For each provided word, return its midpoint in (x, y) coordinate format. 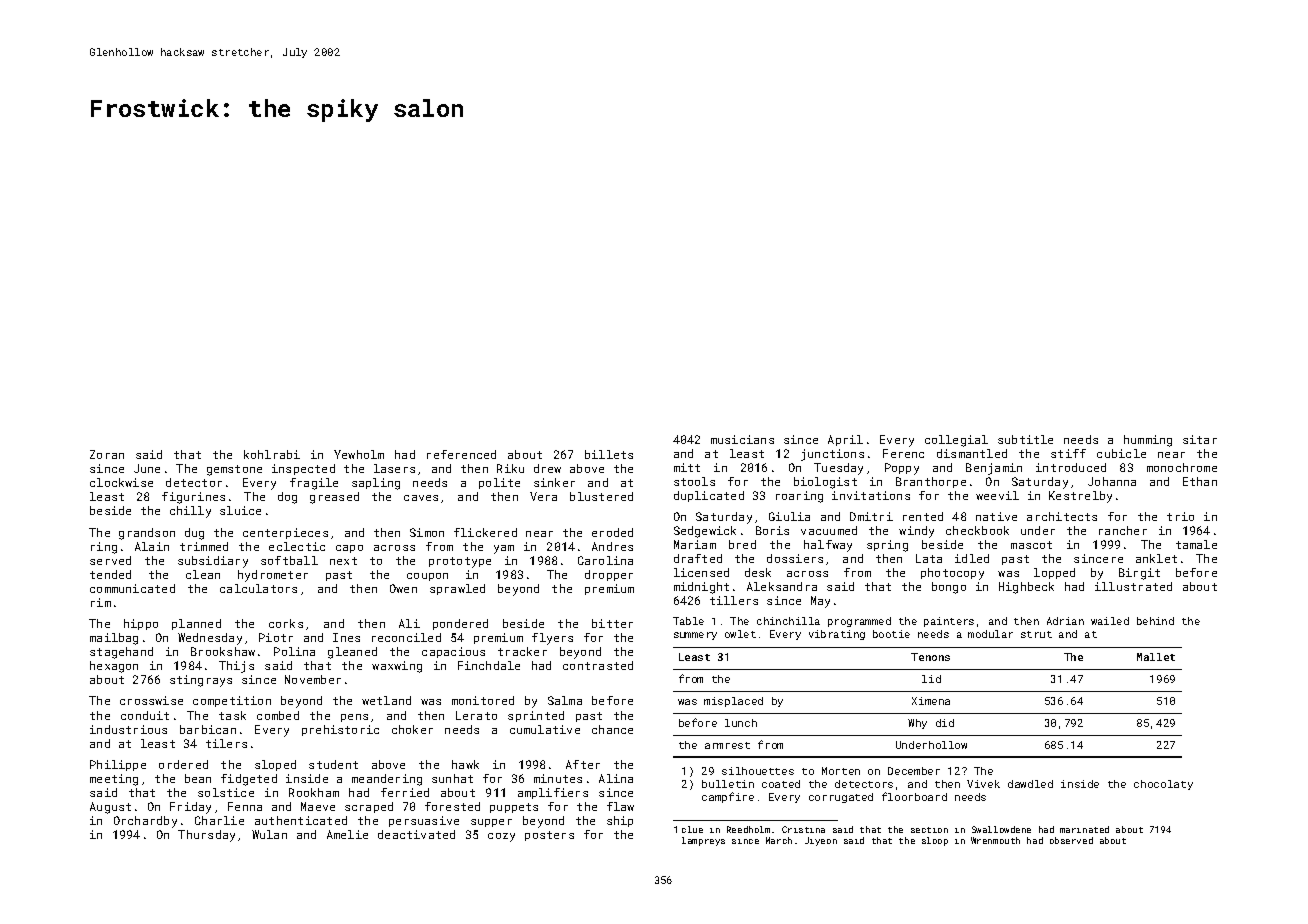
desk (758, 572)
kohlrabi (272, 454)
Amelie (347, 834)
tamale (1196, 544)
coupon (427, 577)
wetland (386, 700)
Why (917, 724)
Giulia (789, 516)
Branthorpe (931, 482)
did (945, 723)
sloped (275, 765)
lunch (741, 723)
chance (612, 729)
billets (609, 454)
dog (287, 498)
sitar (1200, 439)
